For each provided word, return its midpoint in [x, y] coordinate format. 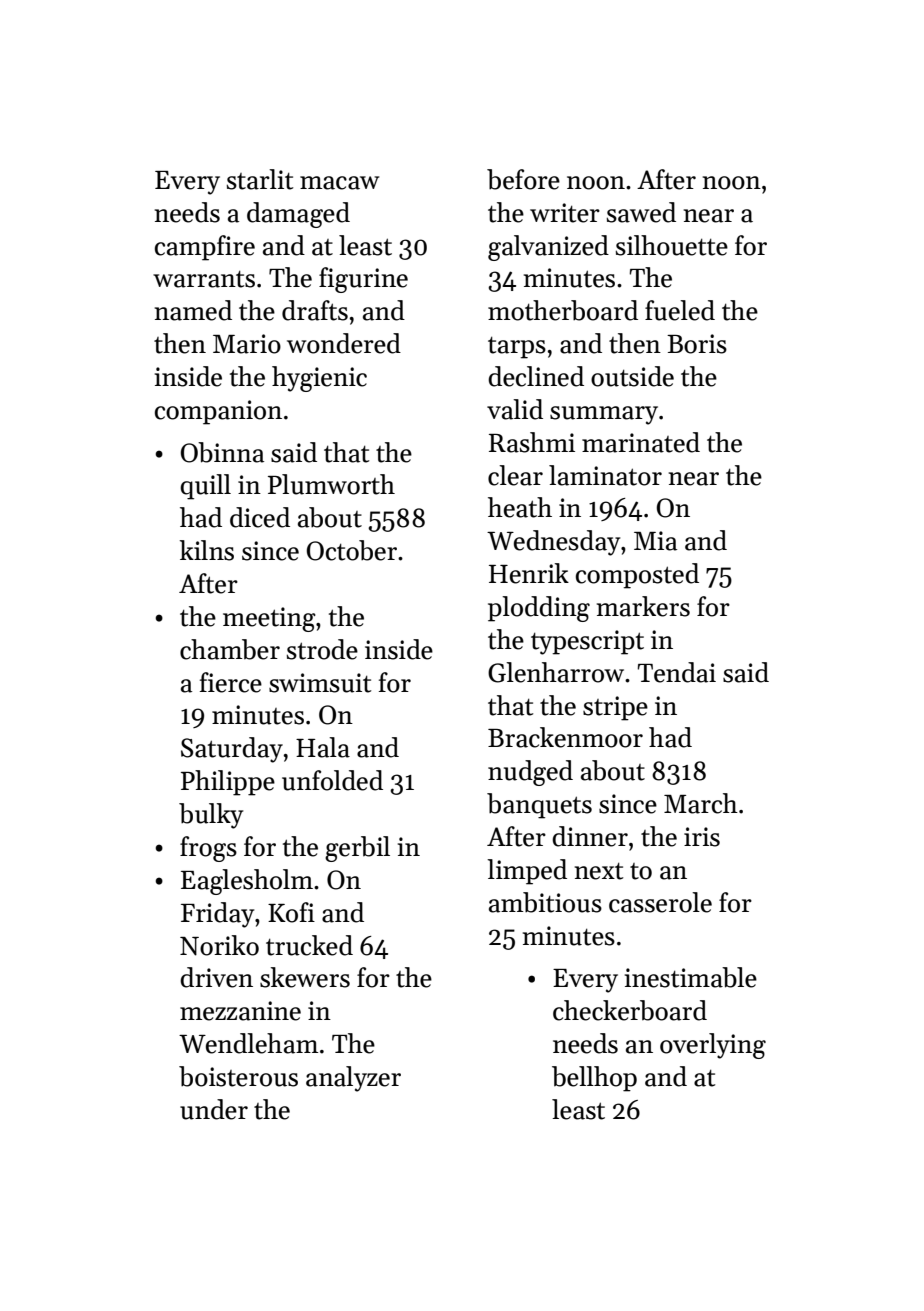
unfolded [332, 780]
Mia [655, 541]
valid [515, 409]
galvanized [548, 248]
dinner [590, 836]
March [701, 803]
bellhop [594, 1079]
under [214, 1109]
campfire [205, 248]
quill [205, 487]
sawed [641, 212]
